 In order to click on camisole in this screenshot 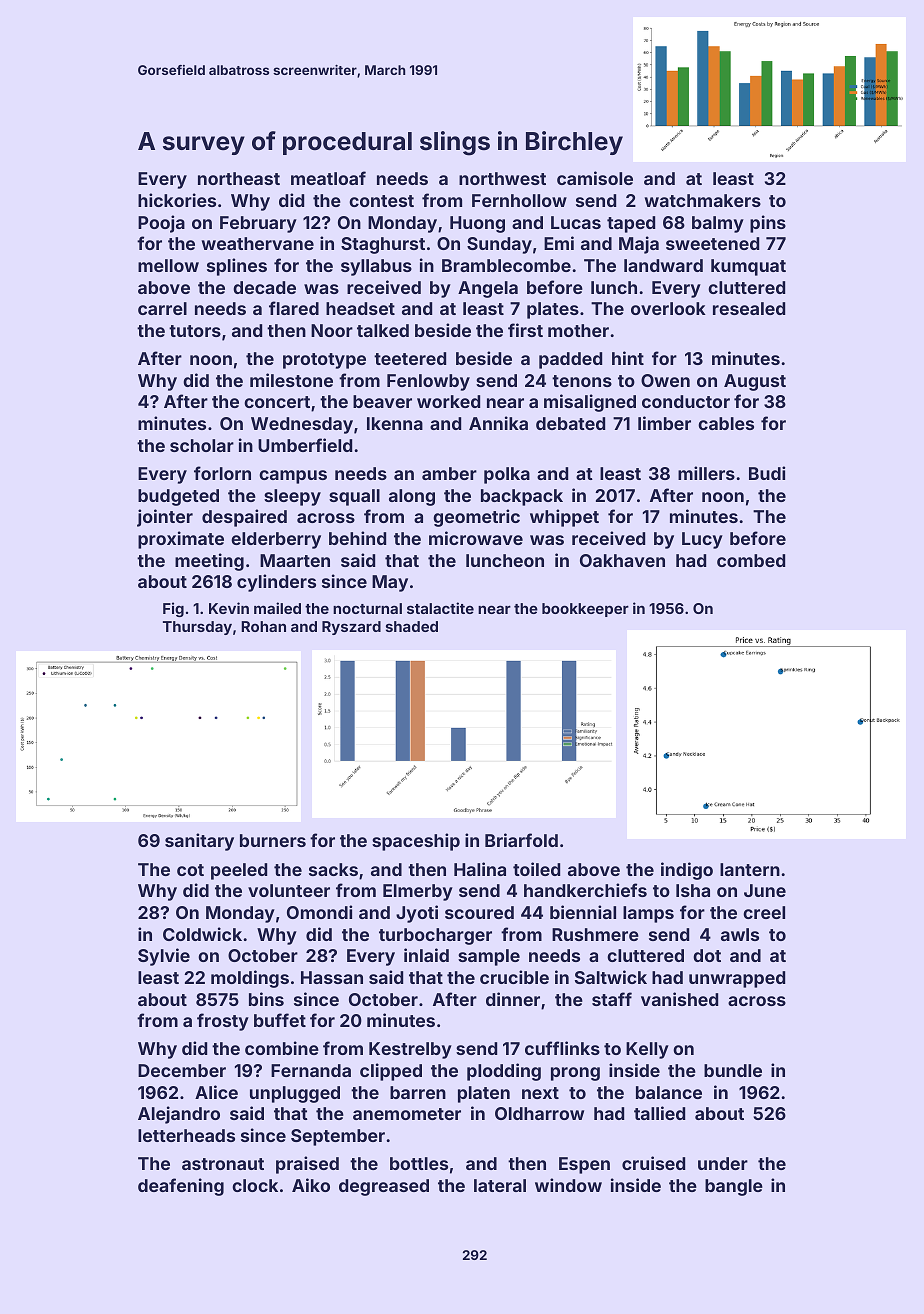, I will do `click(595, 178)`.
